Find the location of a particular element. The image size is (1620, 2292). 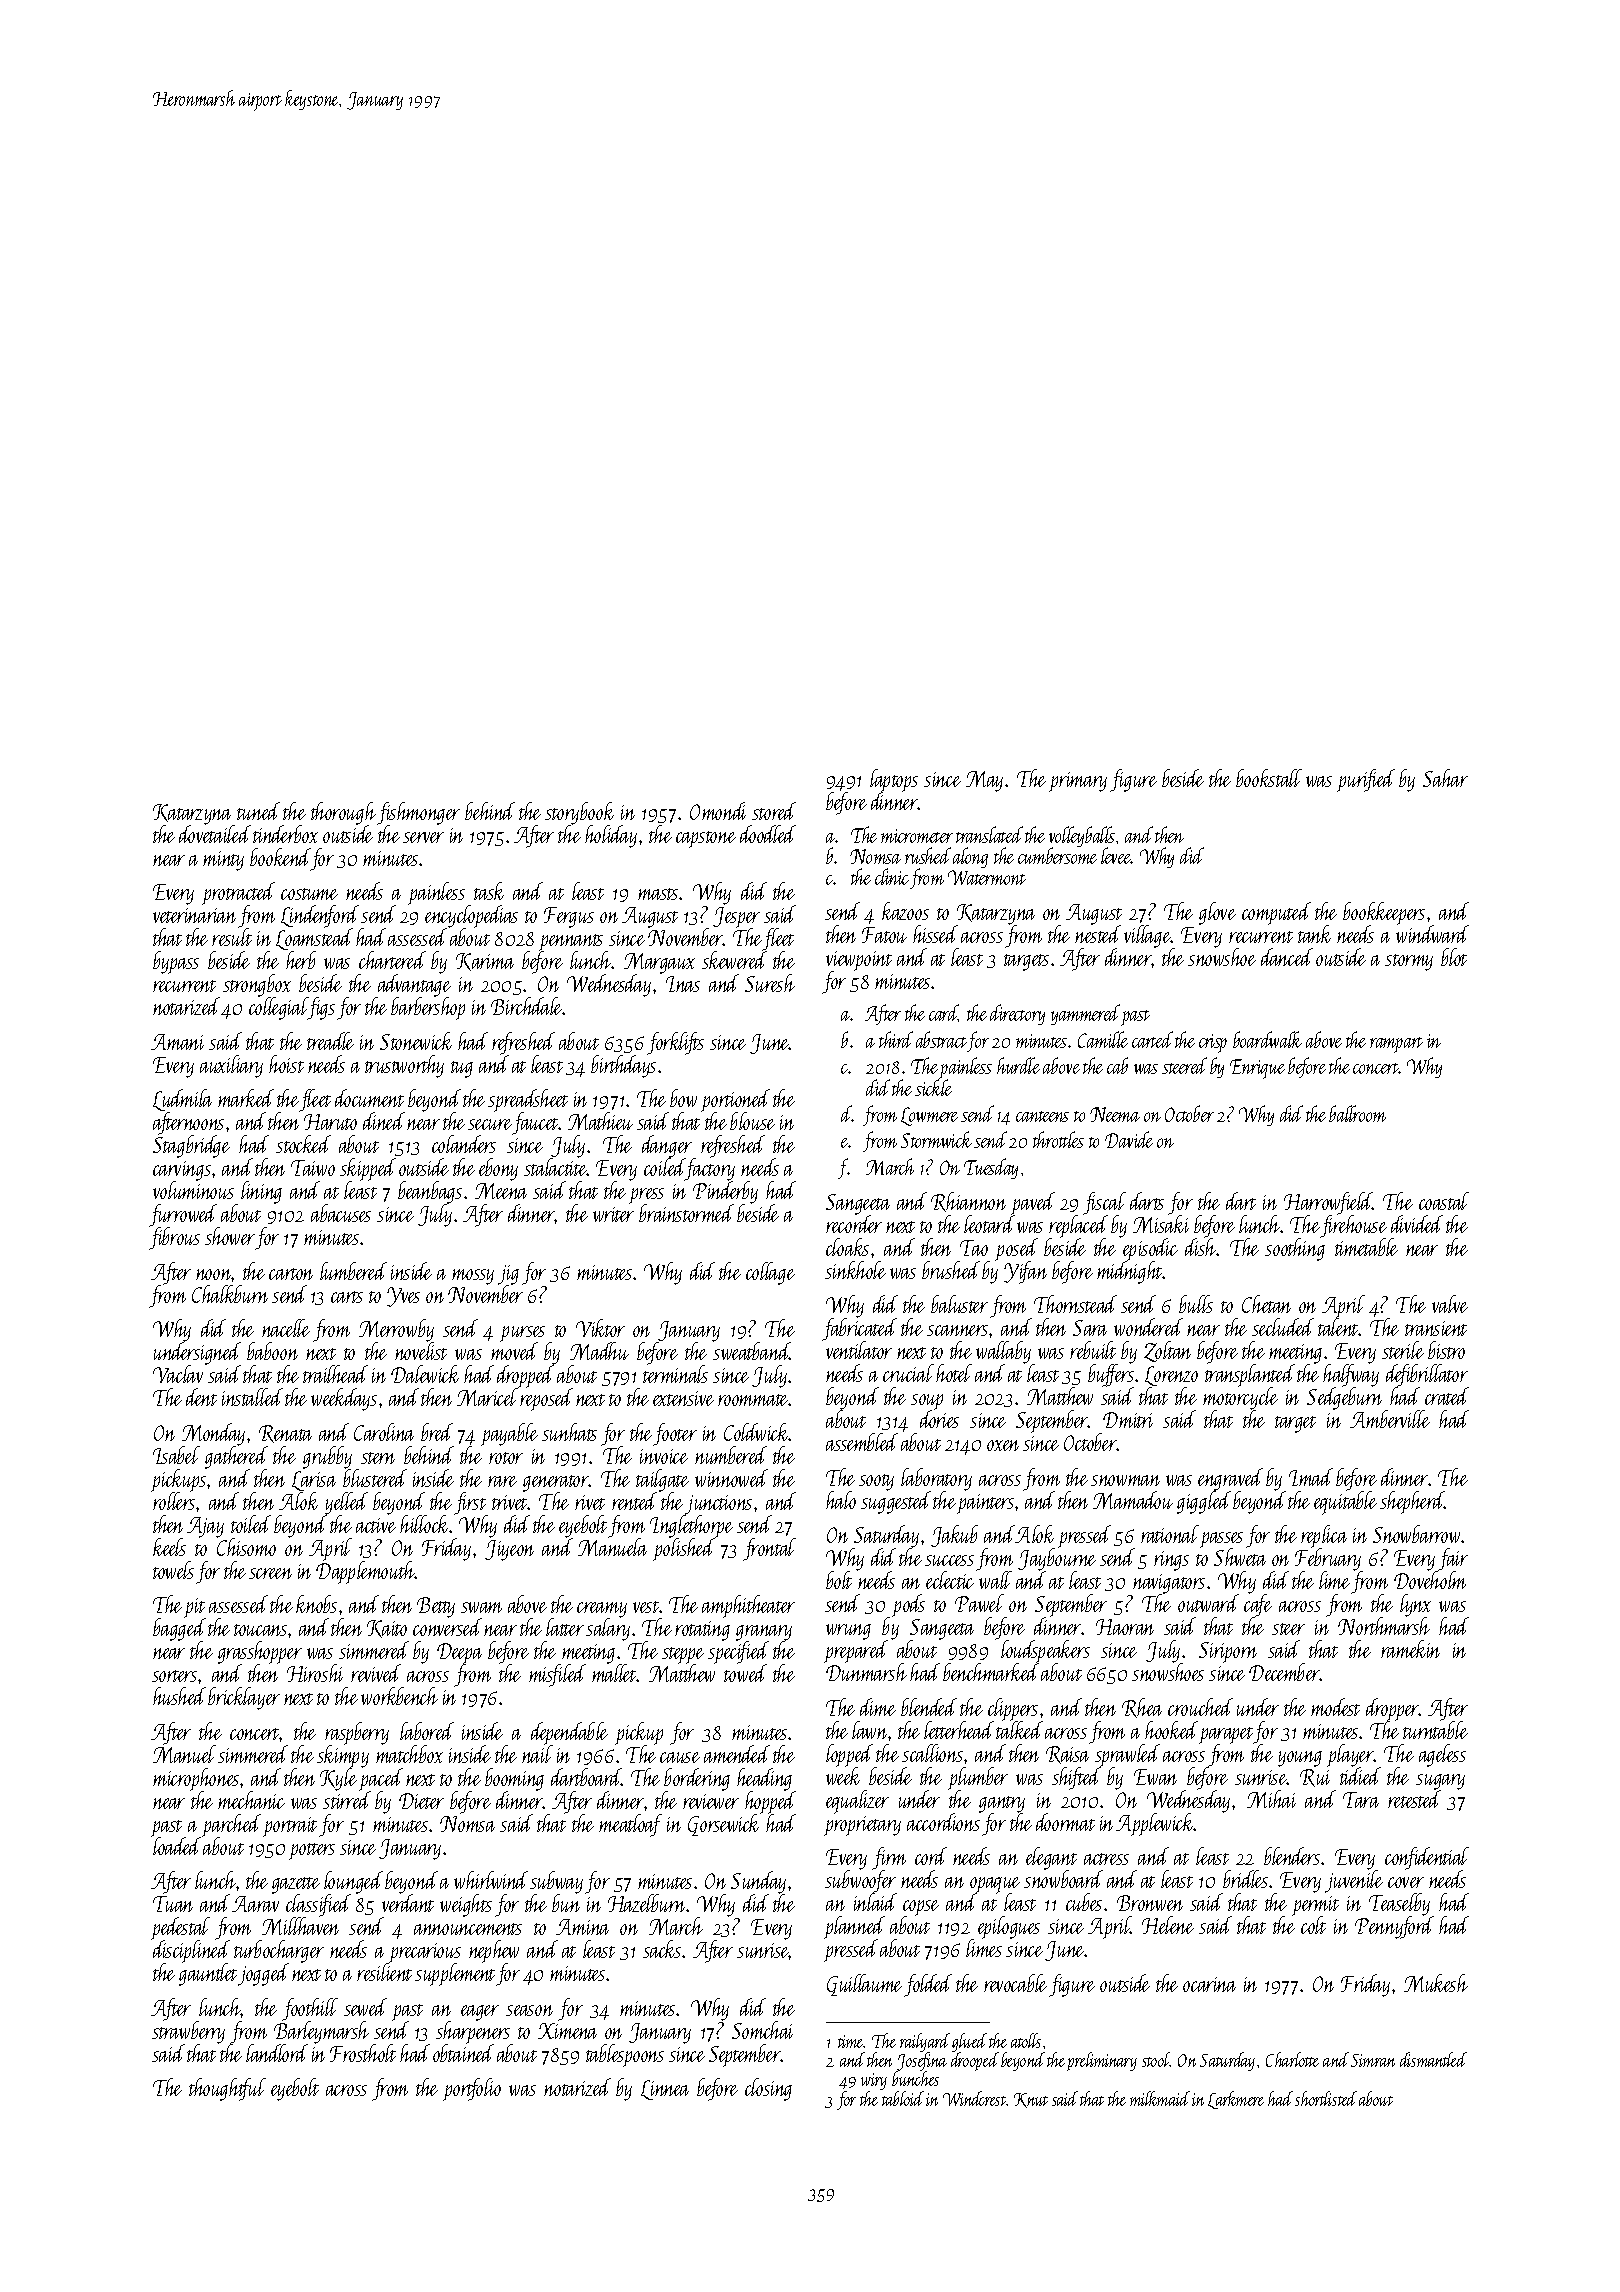

fishmonger is located at coordinates (418, 813).
